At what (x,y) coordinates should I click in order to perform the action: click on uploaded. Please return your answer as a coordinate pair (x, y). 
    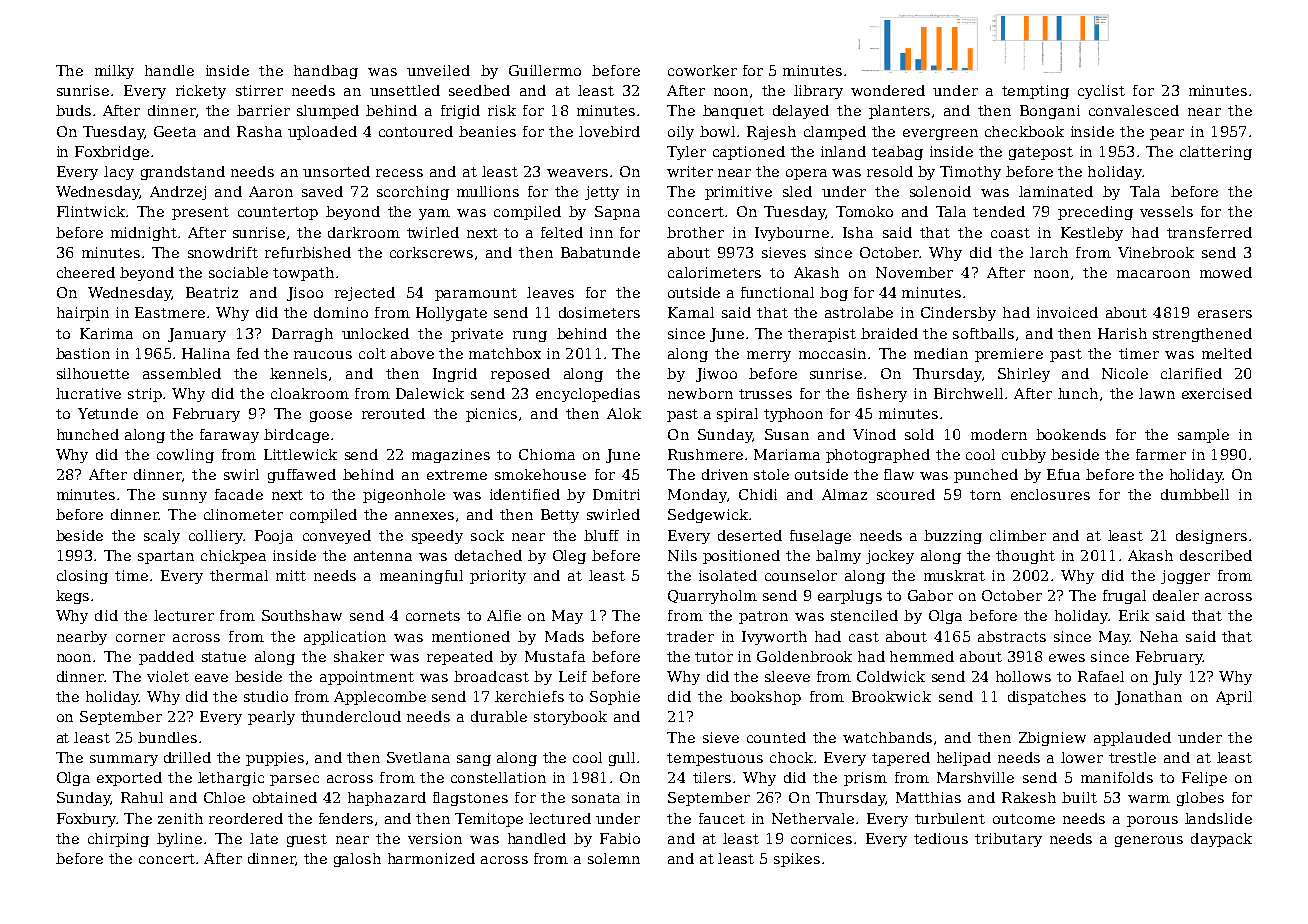
    Looking at the image, I should click on (322, 133).
